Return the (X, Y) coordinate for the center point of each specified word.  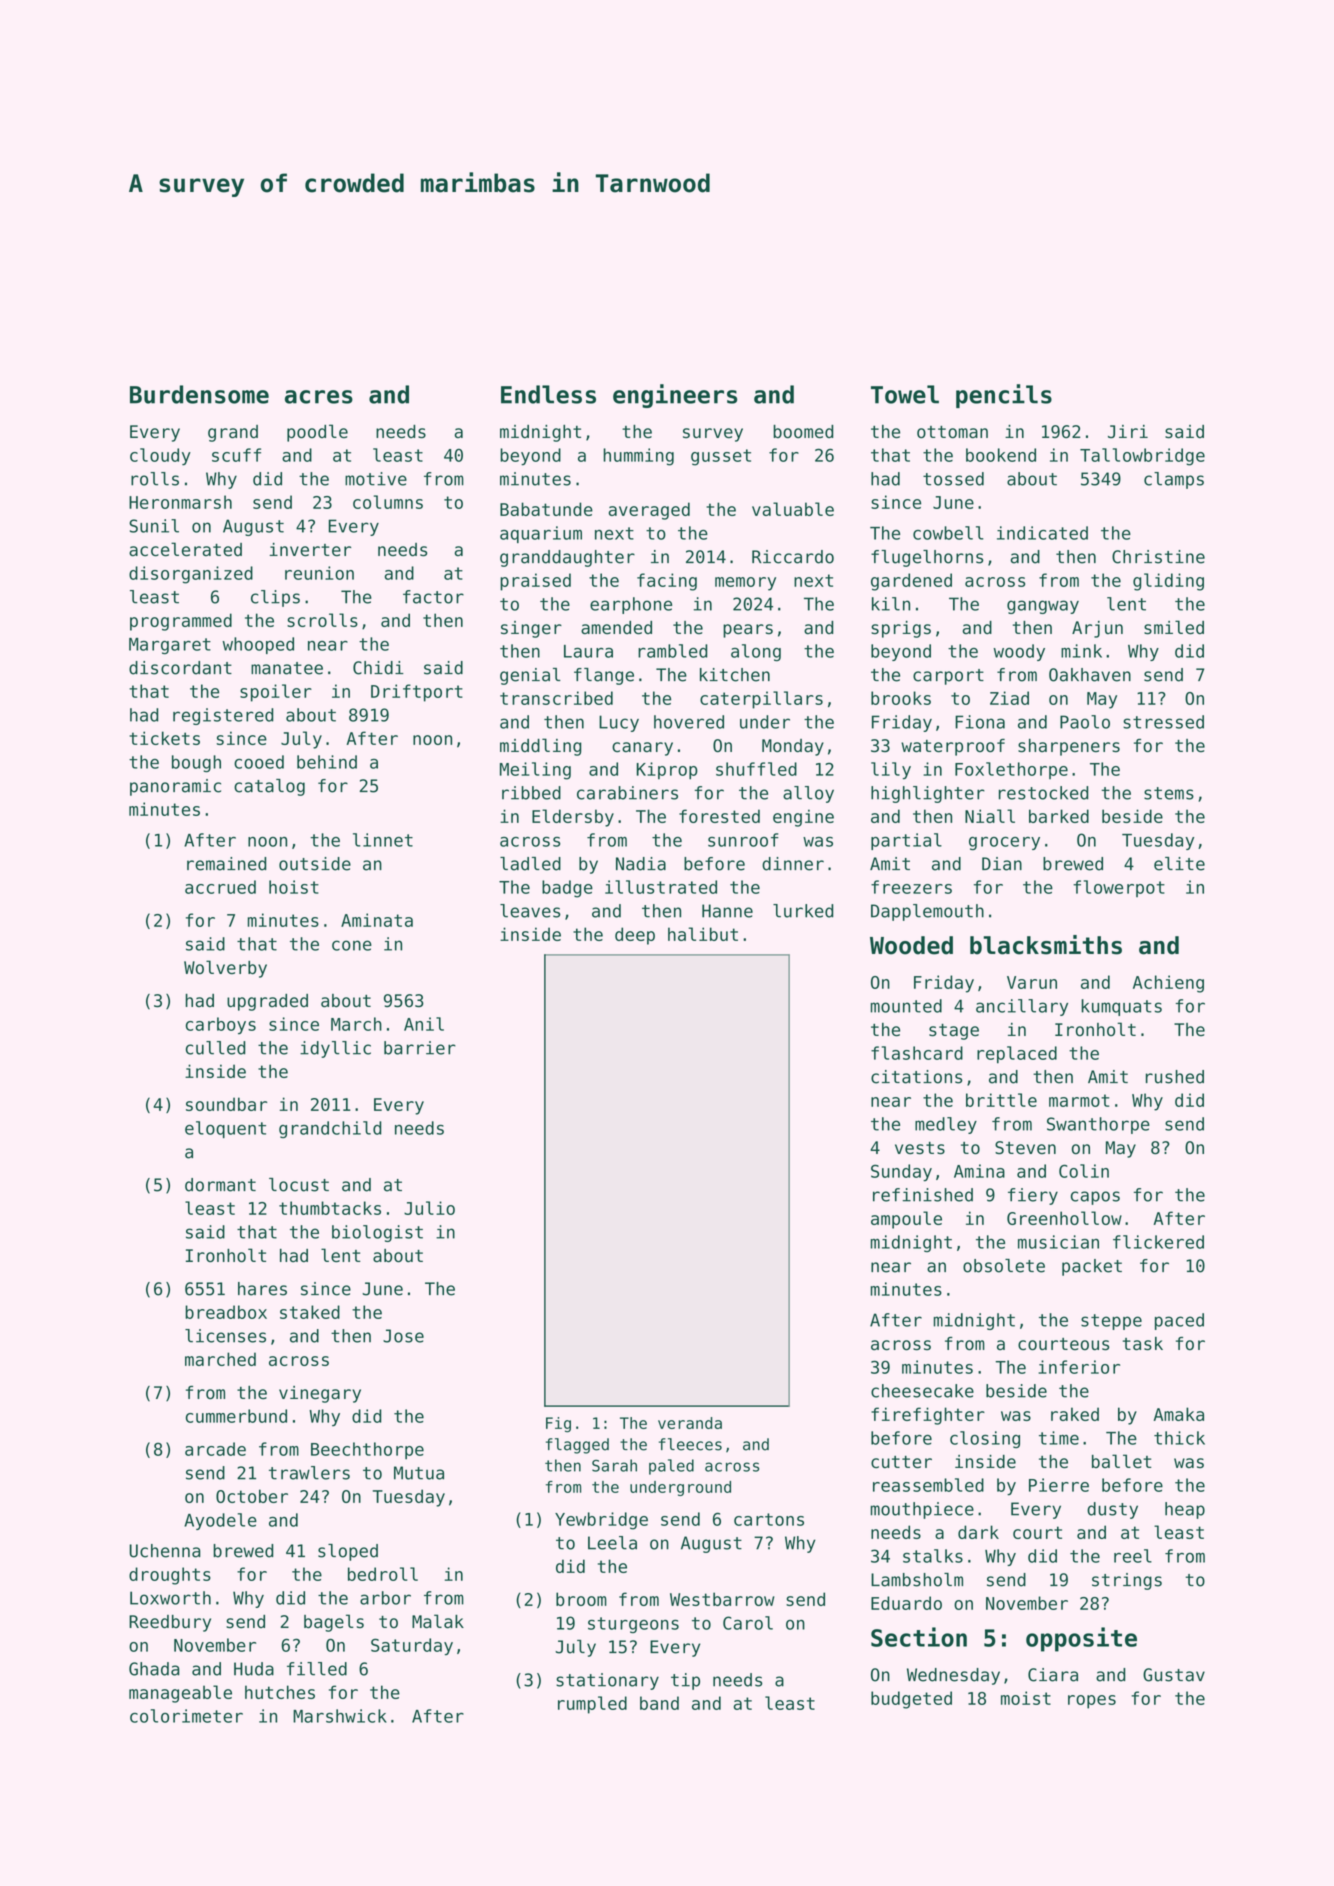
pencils (1004, 396)
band (659, 1703)
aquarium (541, 534)
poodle (317, 433)
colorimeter (186, 1716)
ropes (1092, 1702)
